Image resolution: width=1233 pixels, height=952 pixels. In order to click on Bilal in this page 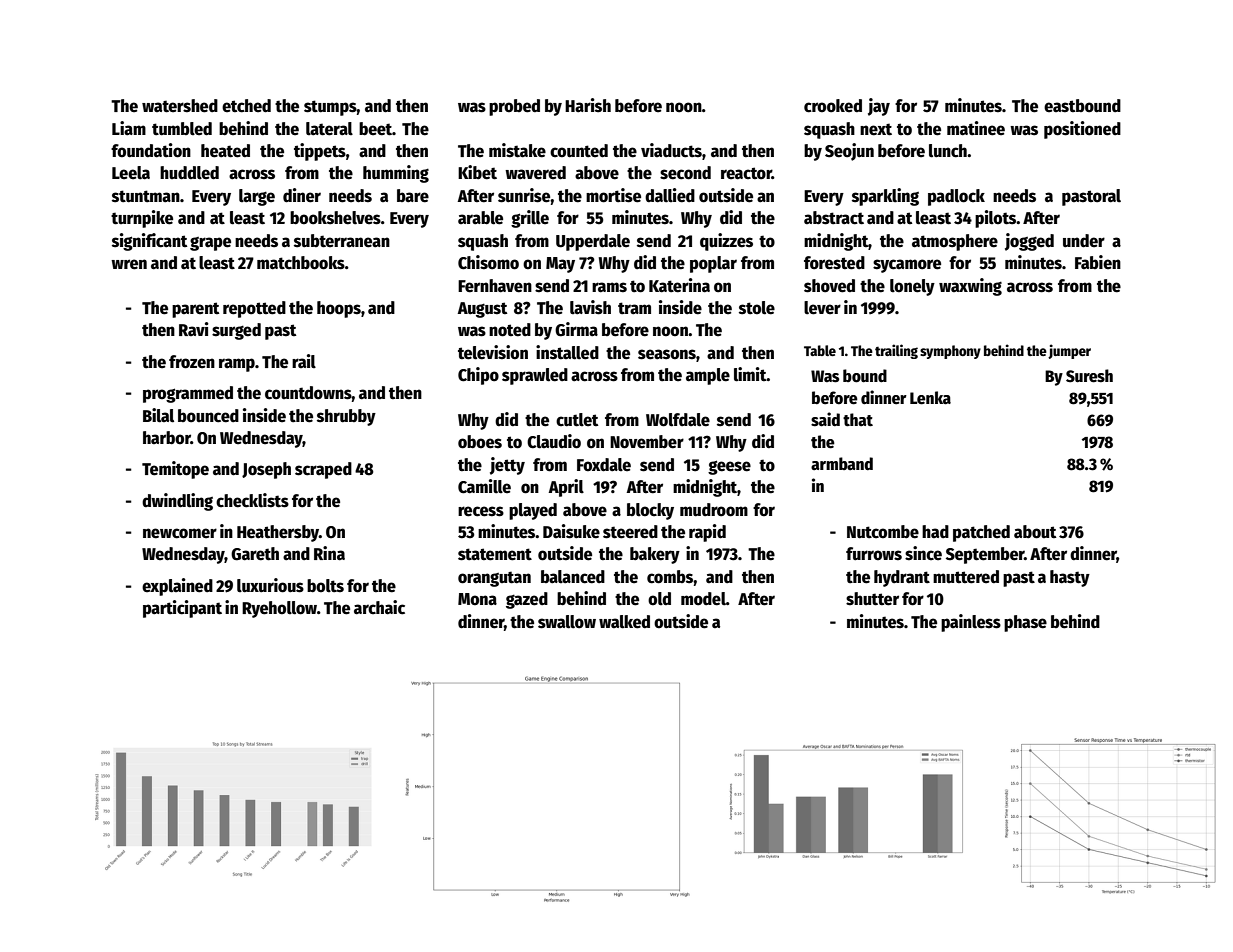, I will do `click(158, 415)`.
